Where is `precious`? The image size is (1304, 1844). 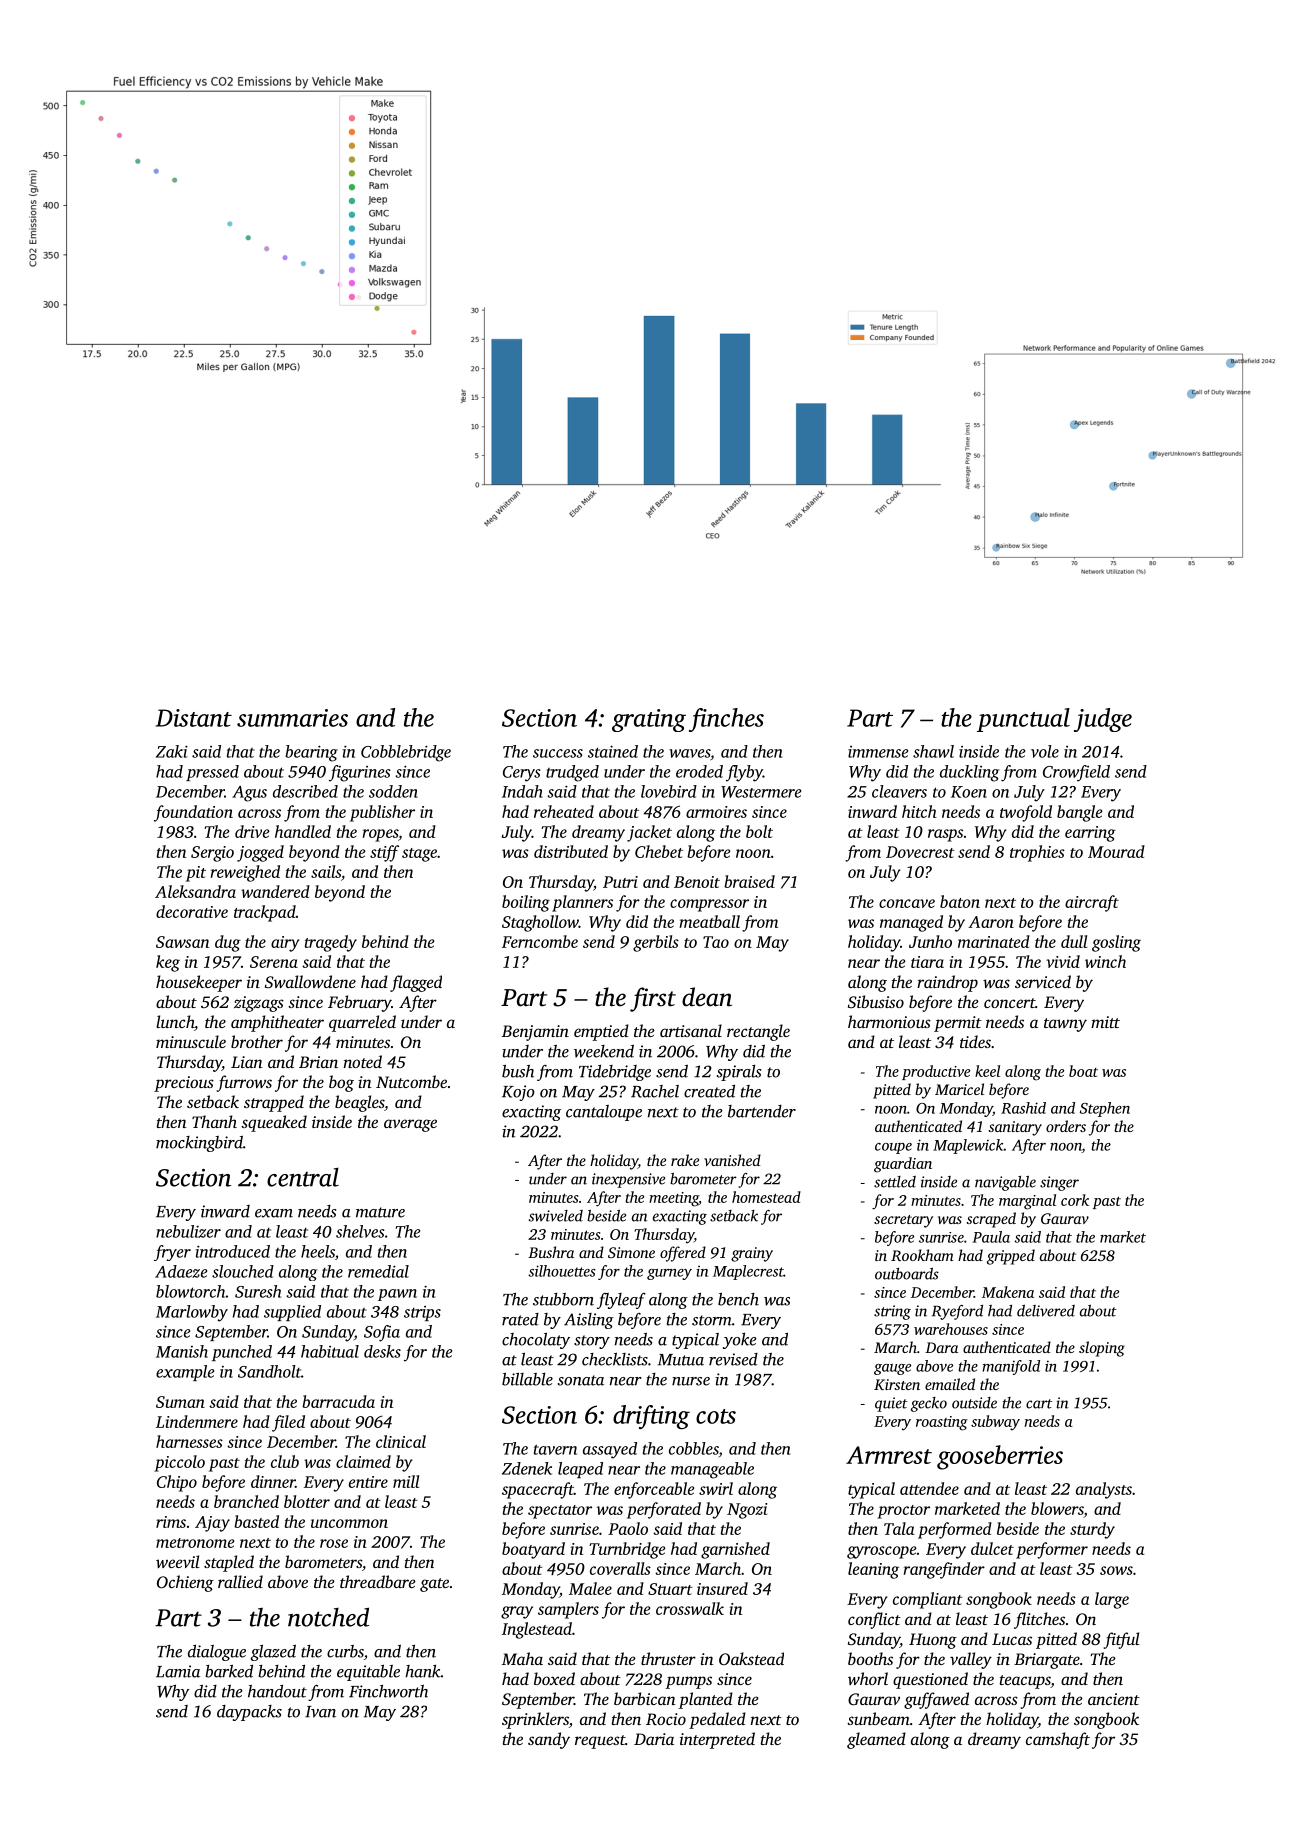 precious is located at coordinates (184, 1084).
